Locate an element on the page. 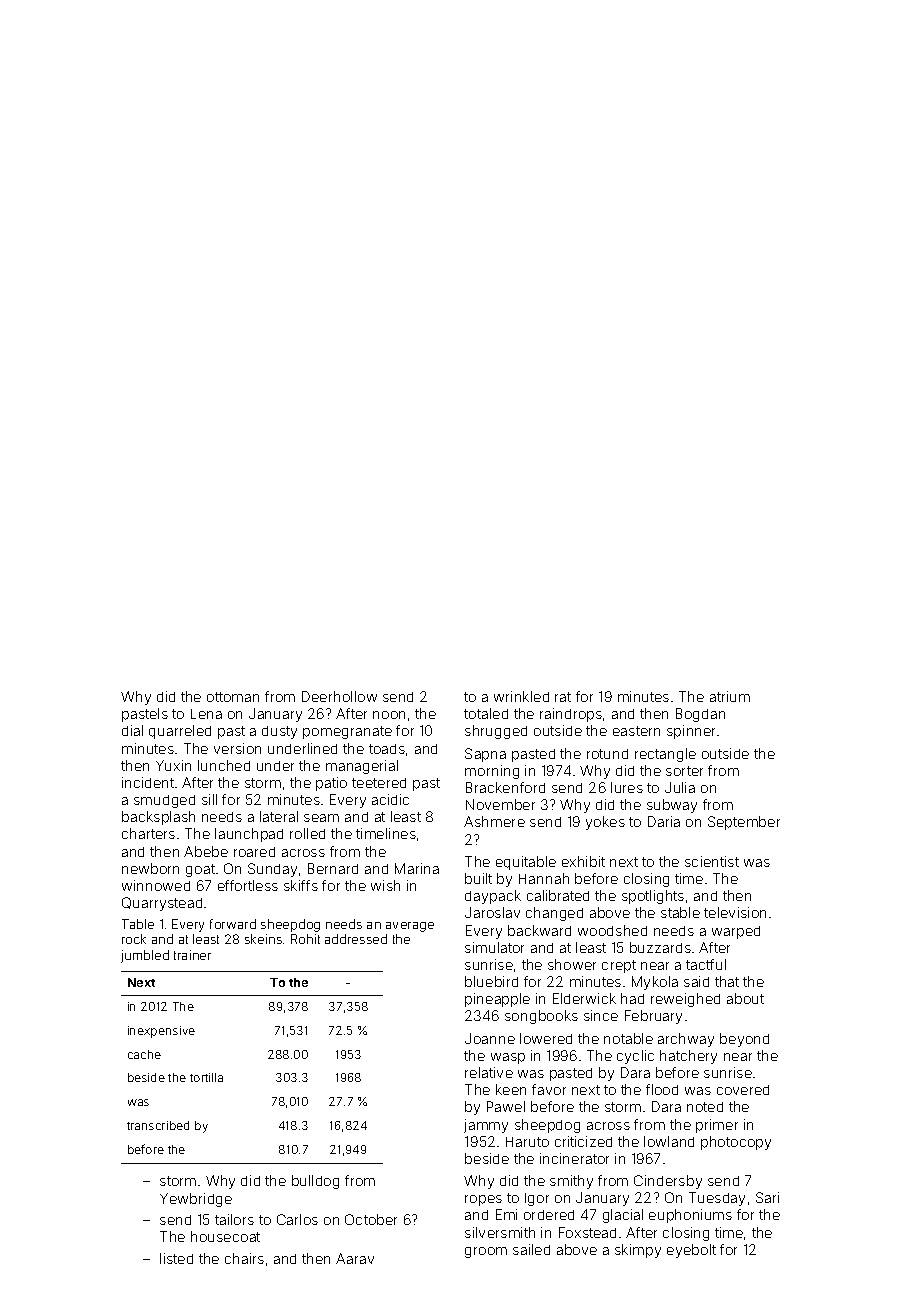  lunched is located at coordinates (224, 765).
